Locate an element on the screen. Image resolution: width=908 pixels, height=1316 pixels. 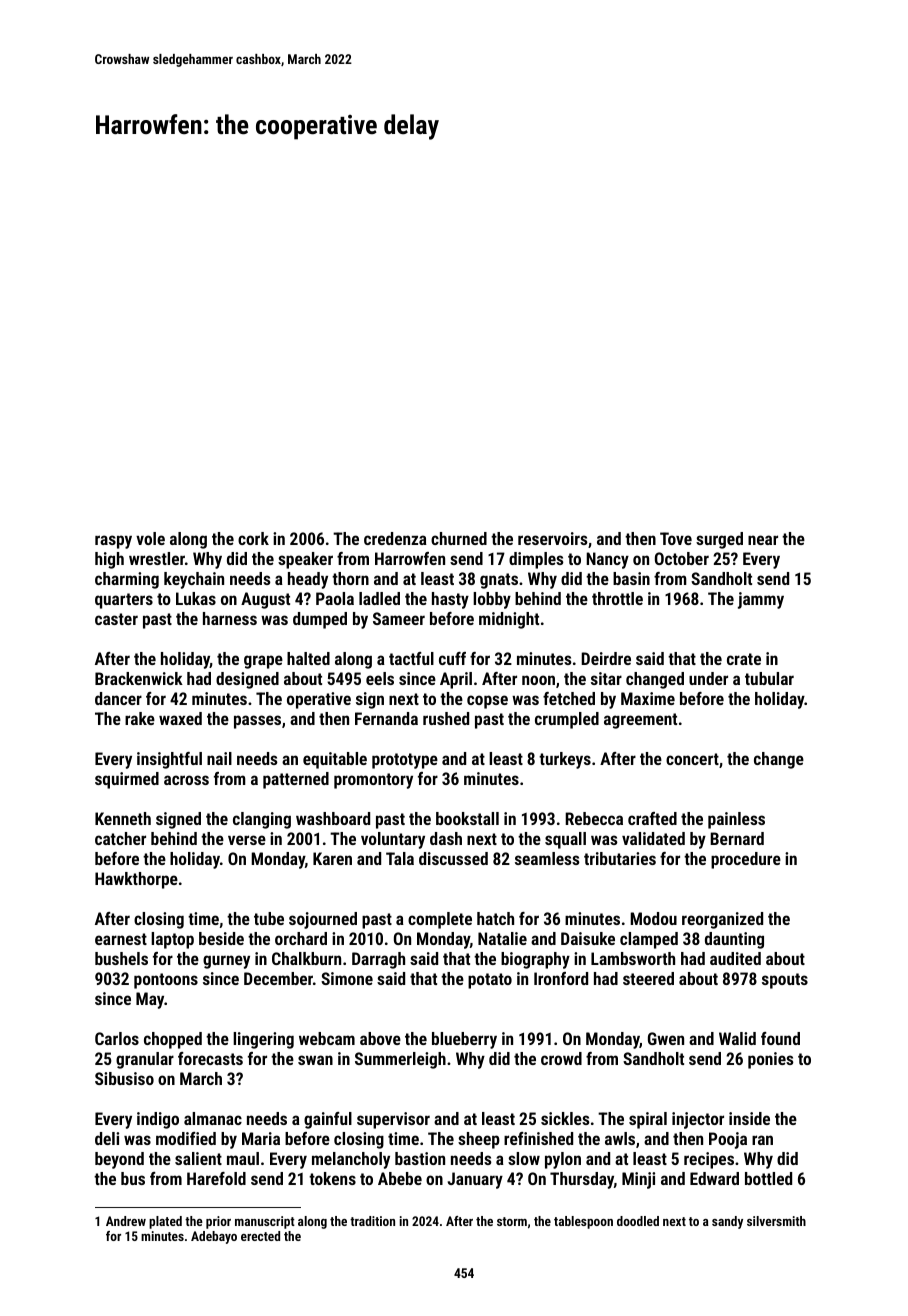
across is located at coordinates (186, 780).
